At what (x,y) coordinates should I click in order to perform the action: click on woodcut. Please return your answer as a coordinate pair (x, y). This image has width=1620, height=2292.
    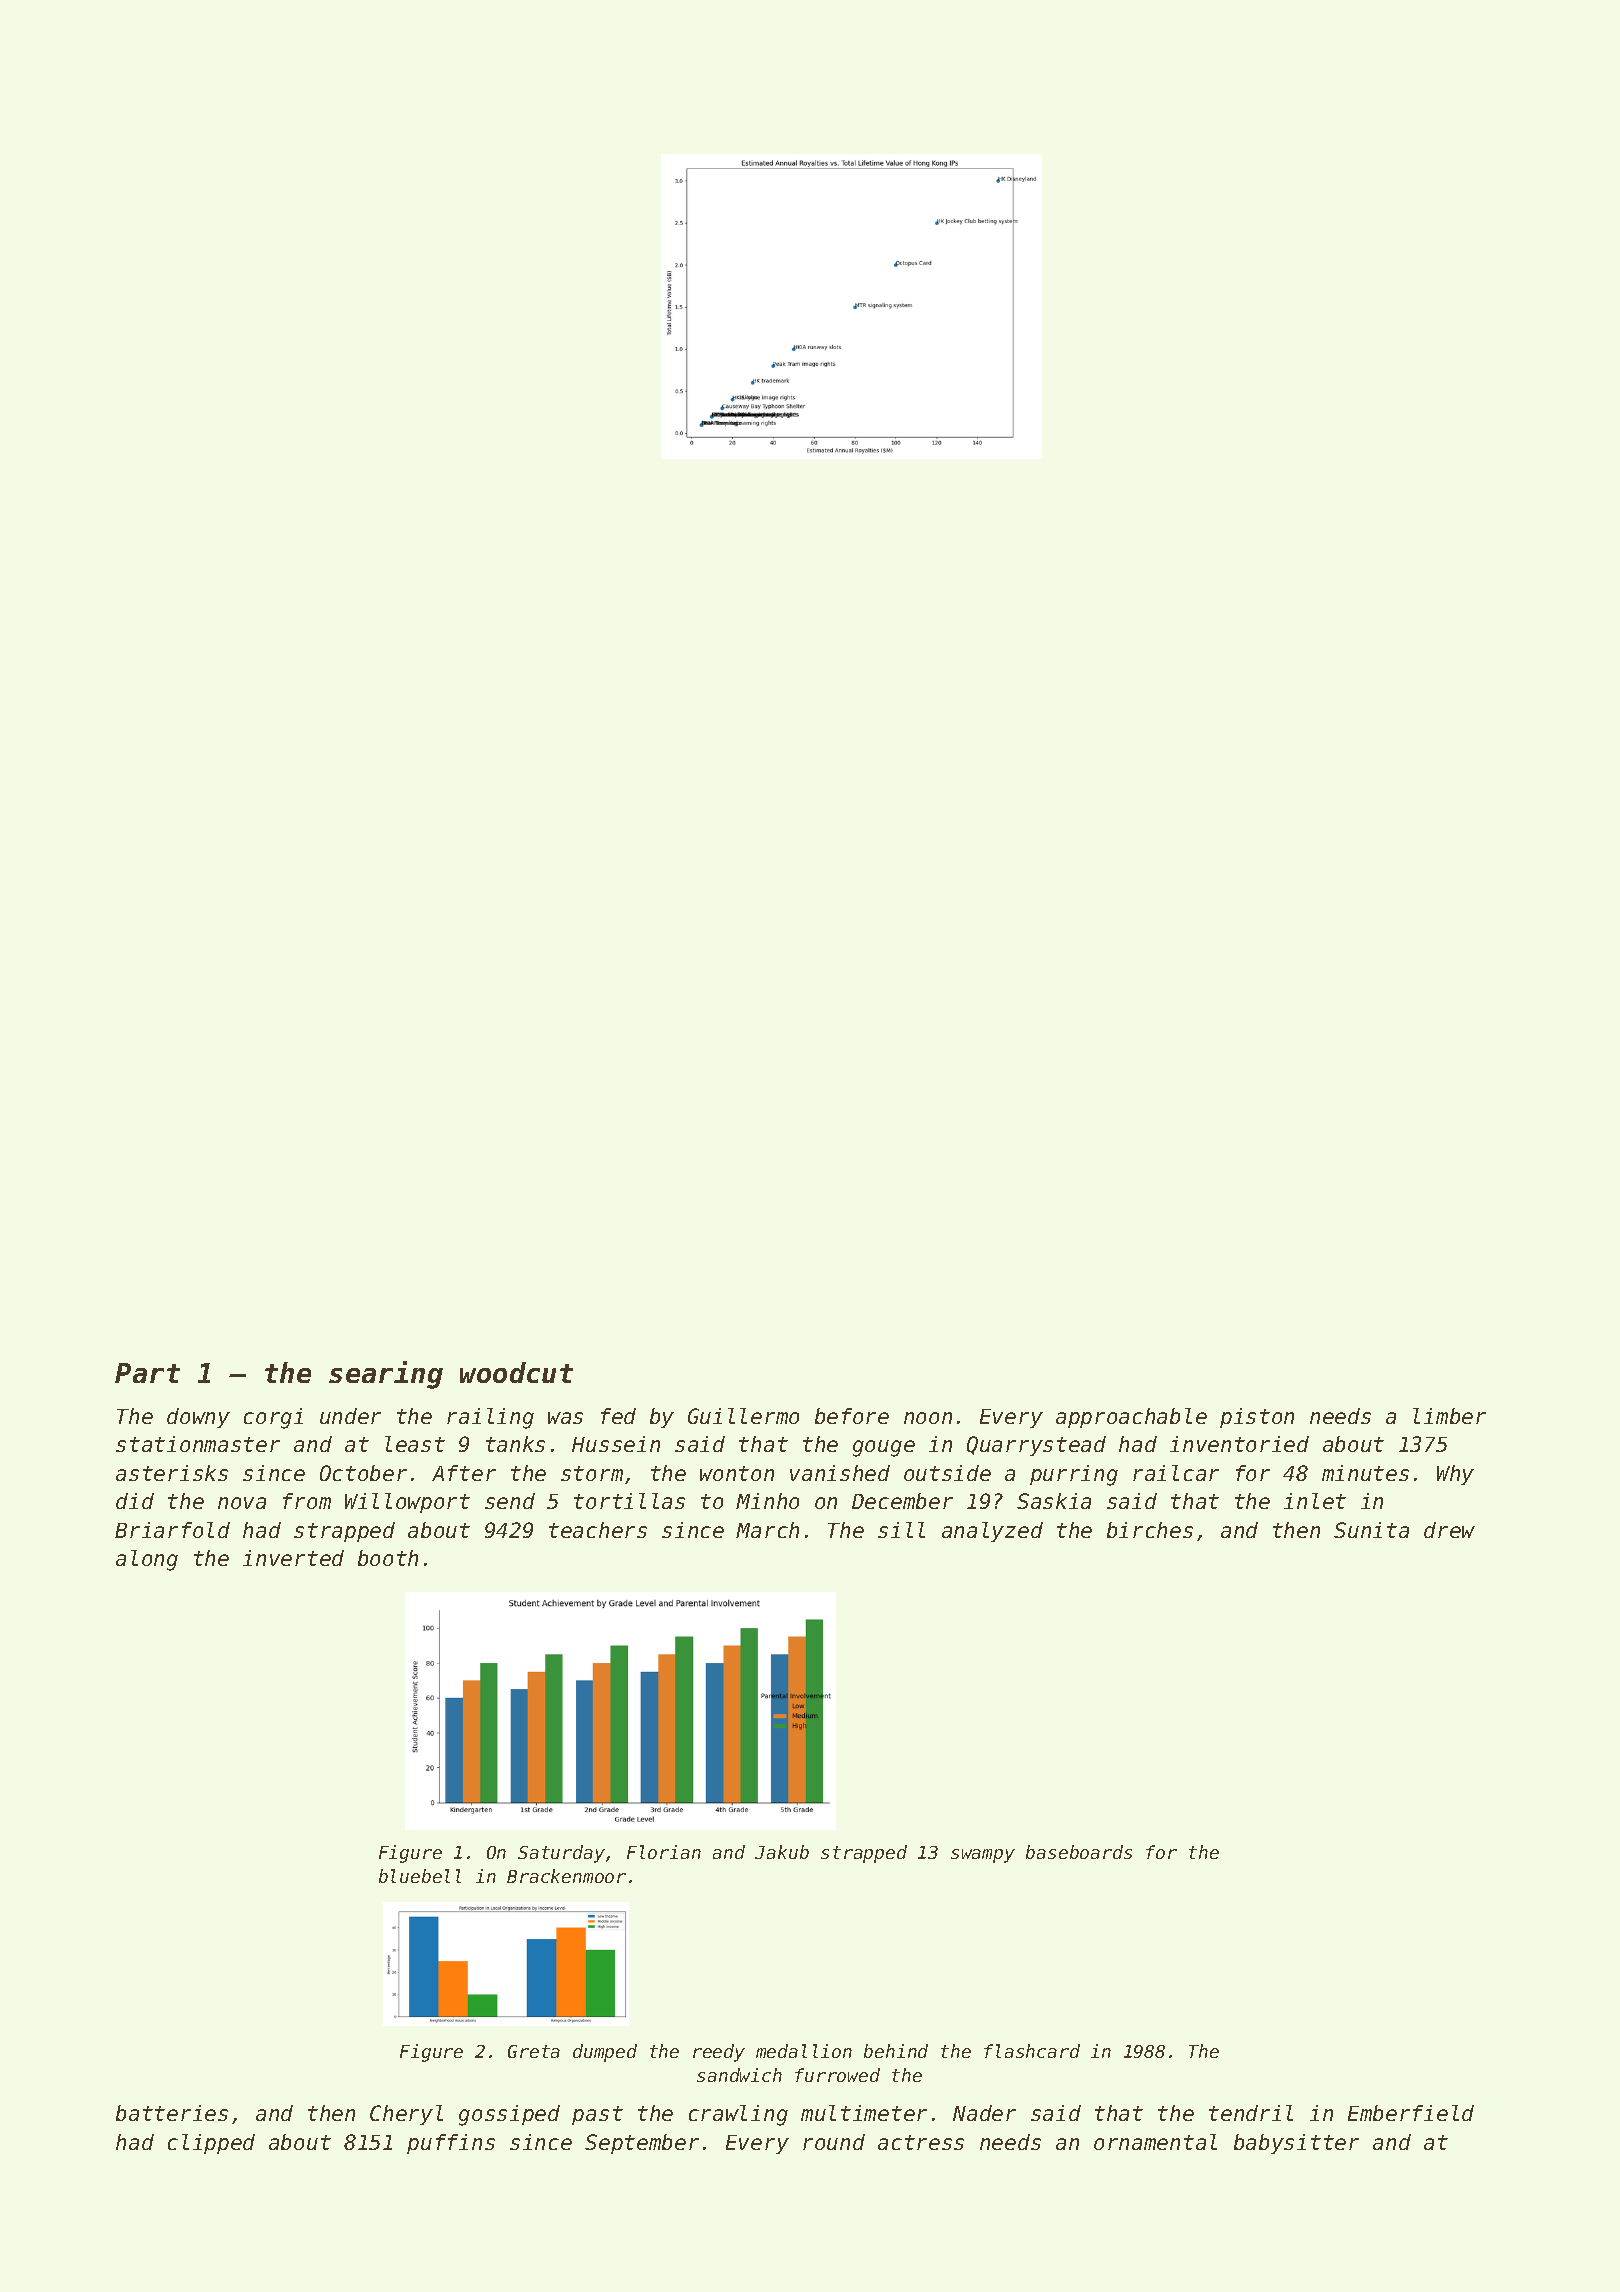
    Looking at the image, I should click on (516, 1372).
